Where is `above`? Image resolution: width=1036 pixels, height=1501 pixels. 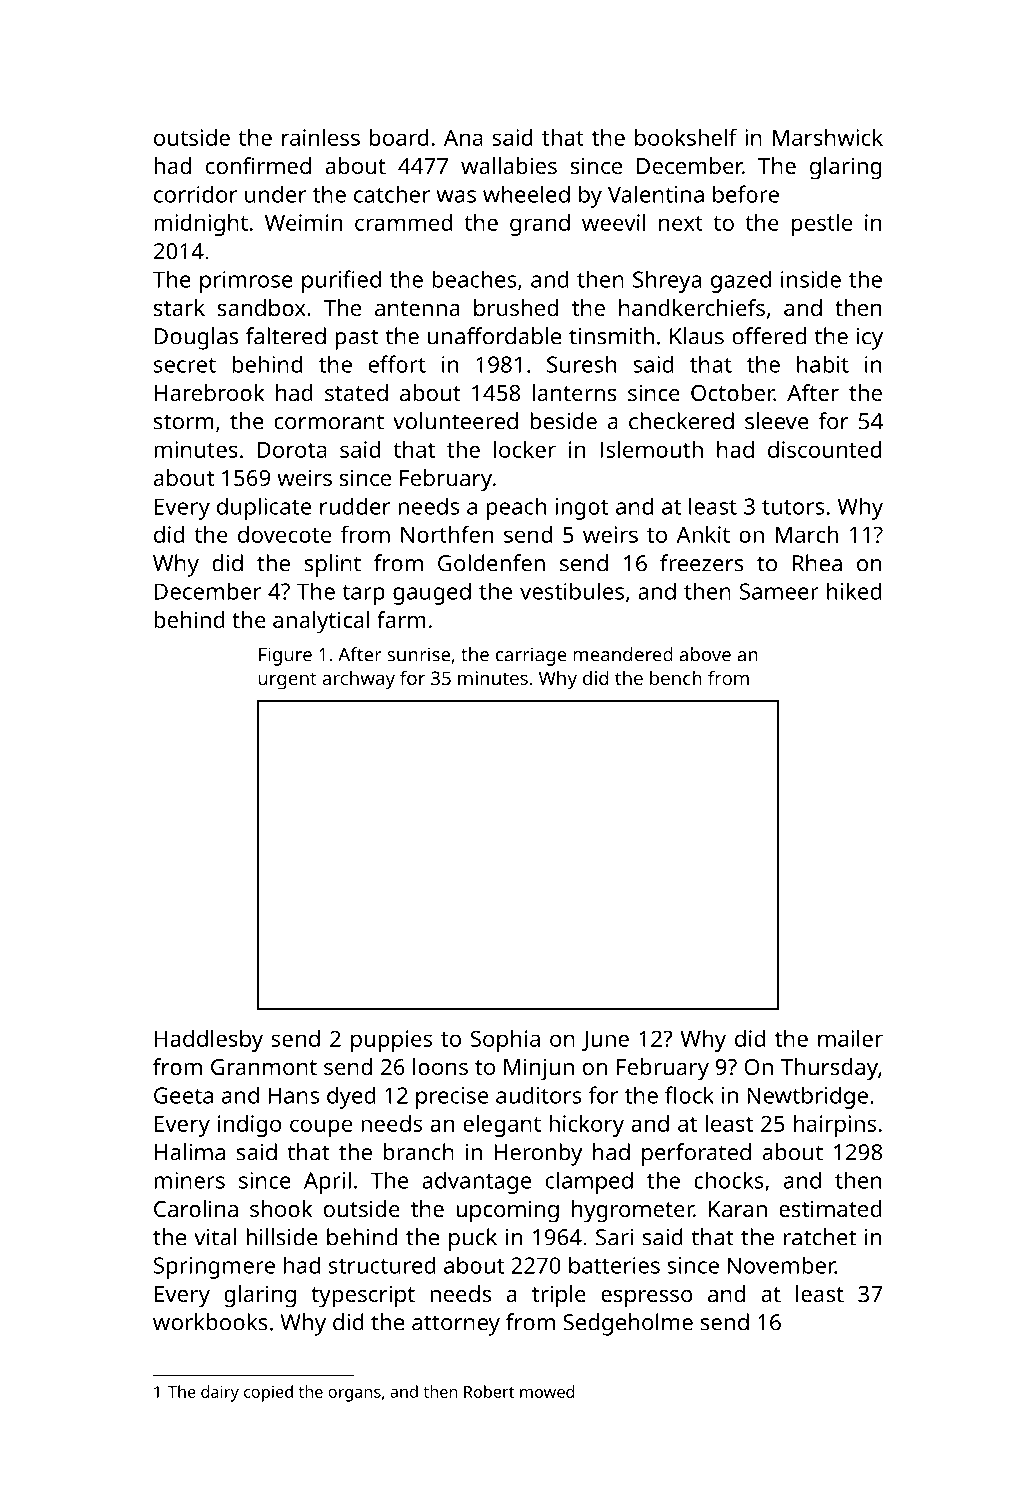
above is located at coordinates (705, 654).
